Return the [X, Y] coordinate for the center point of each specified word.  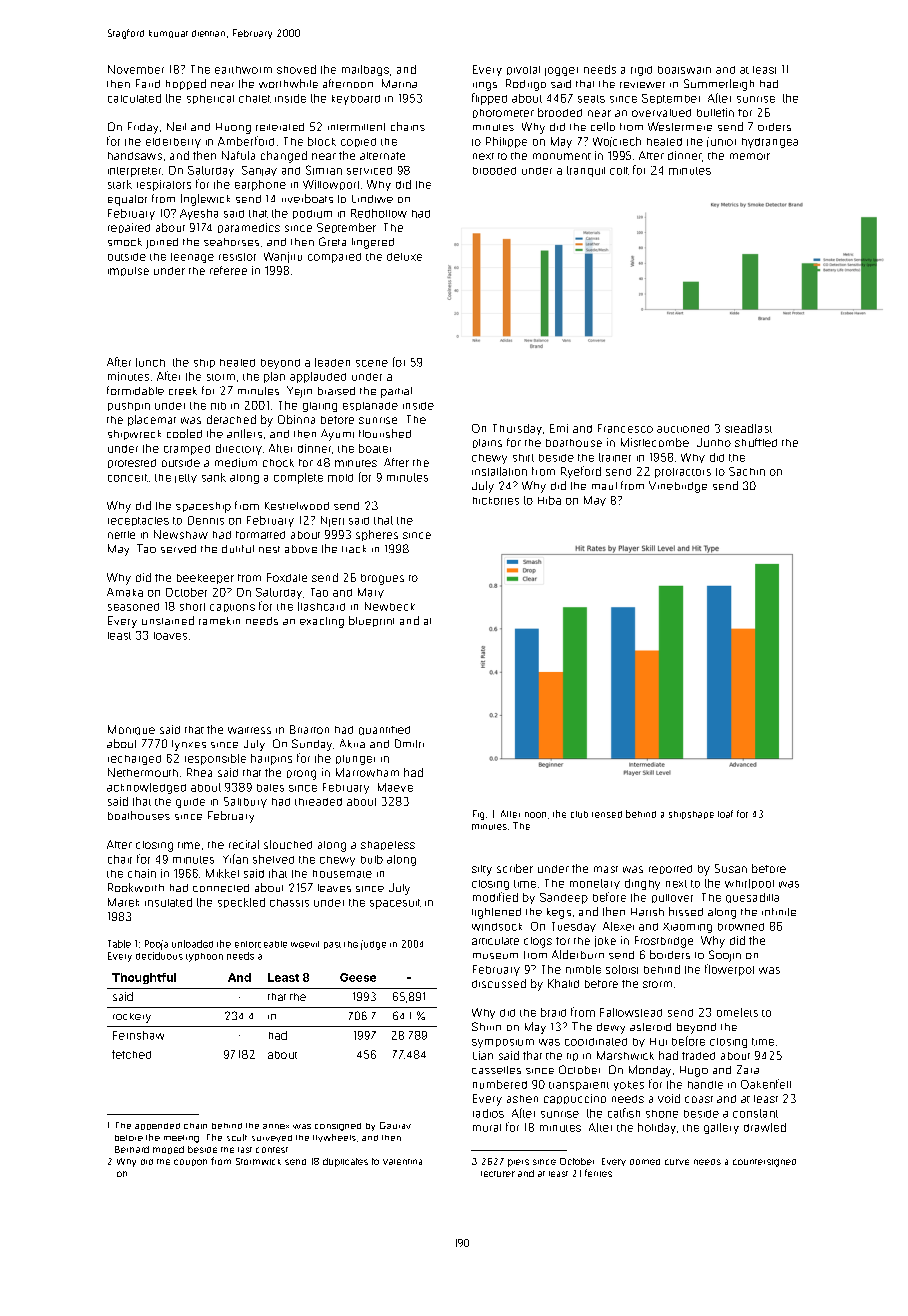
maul [604, 486]
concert [128, 478]
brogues [382, 579]
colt [619, 171]
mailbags [365, 70]
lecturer [498, 1174]
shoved [296, 69]
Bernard [132, 1149]
